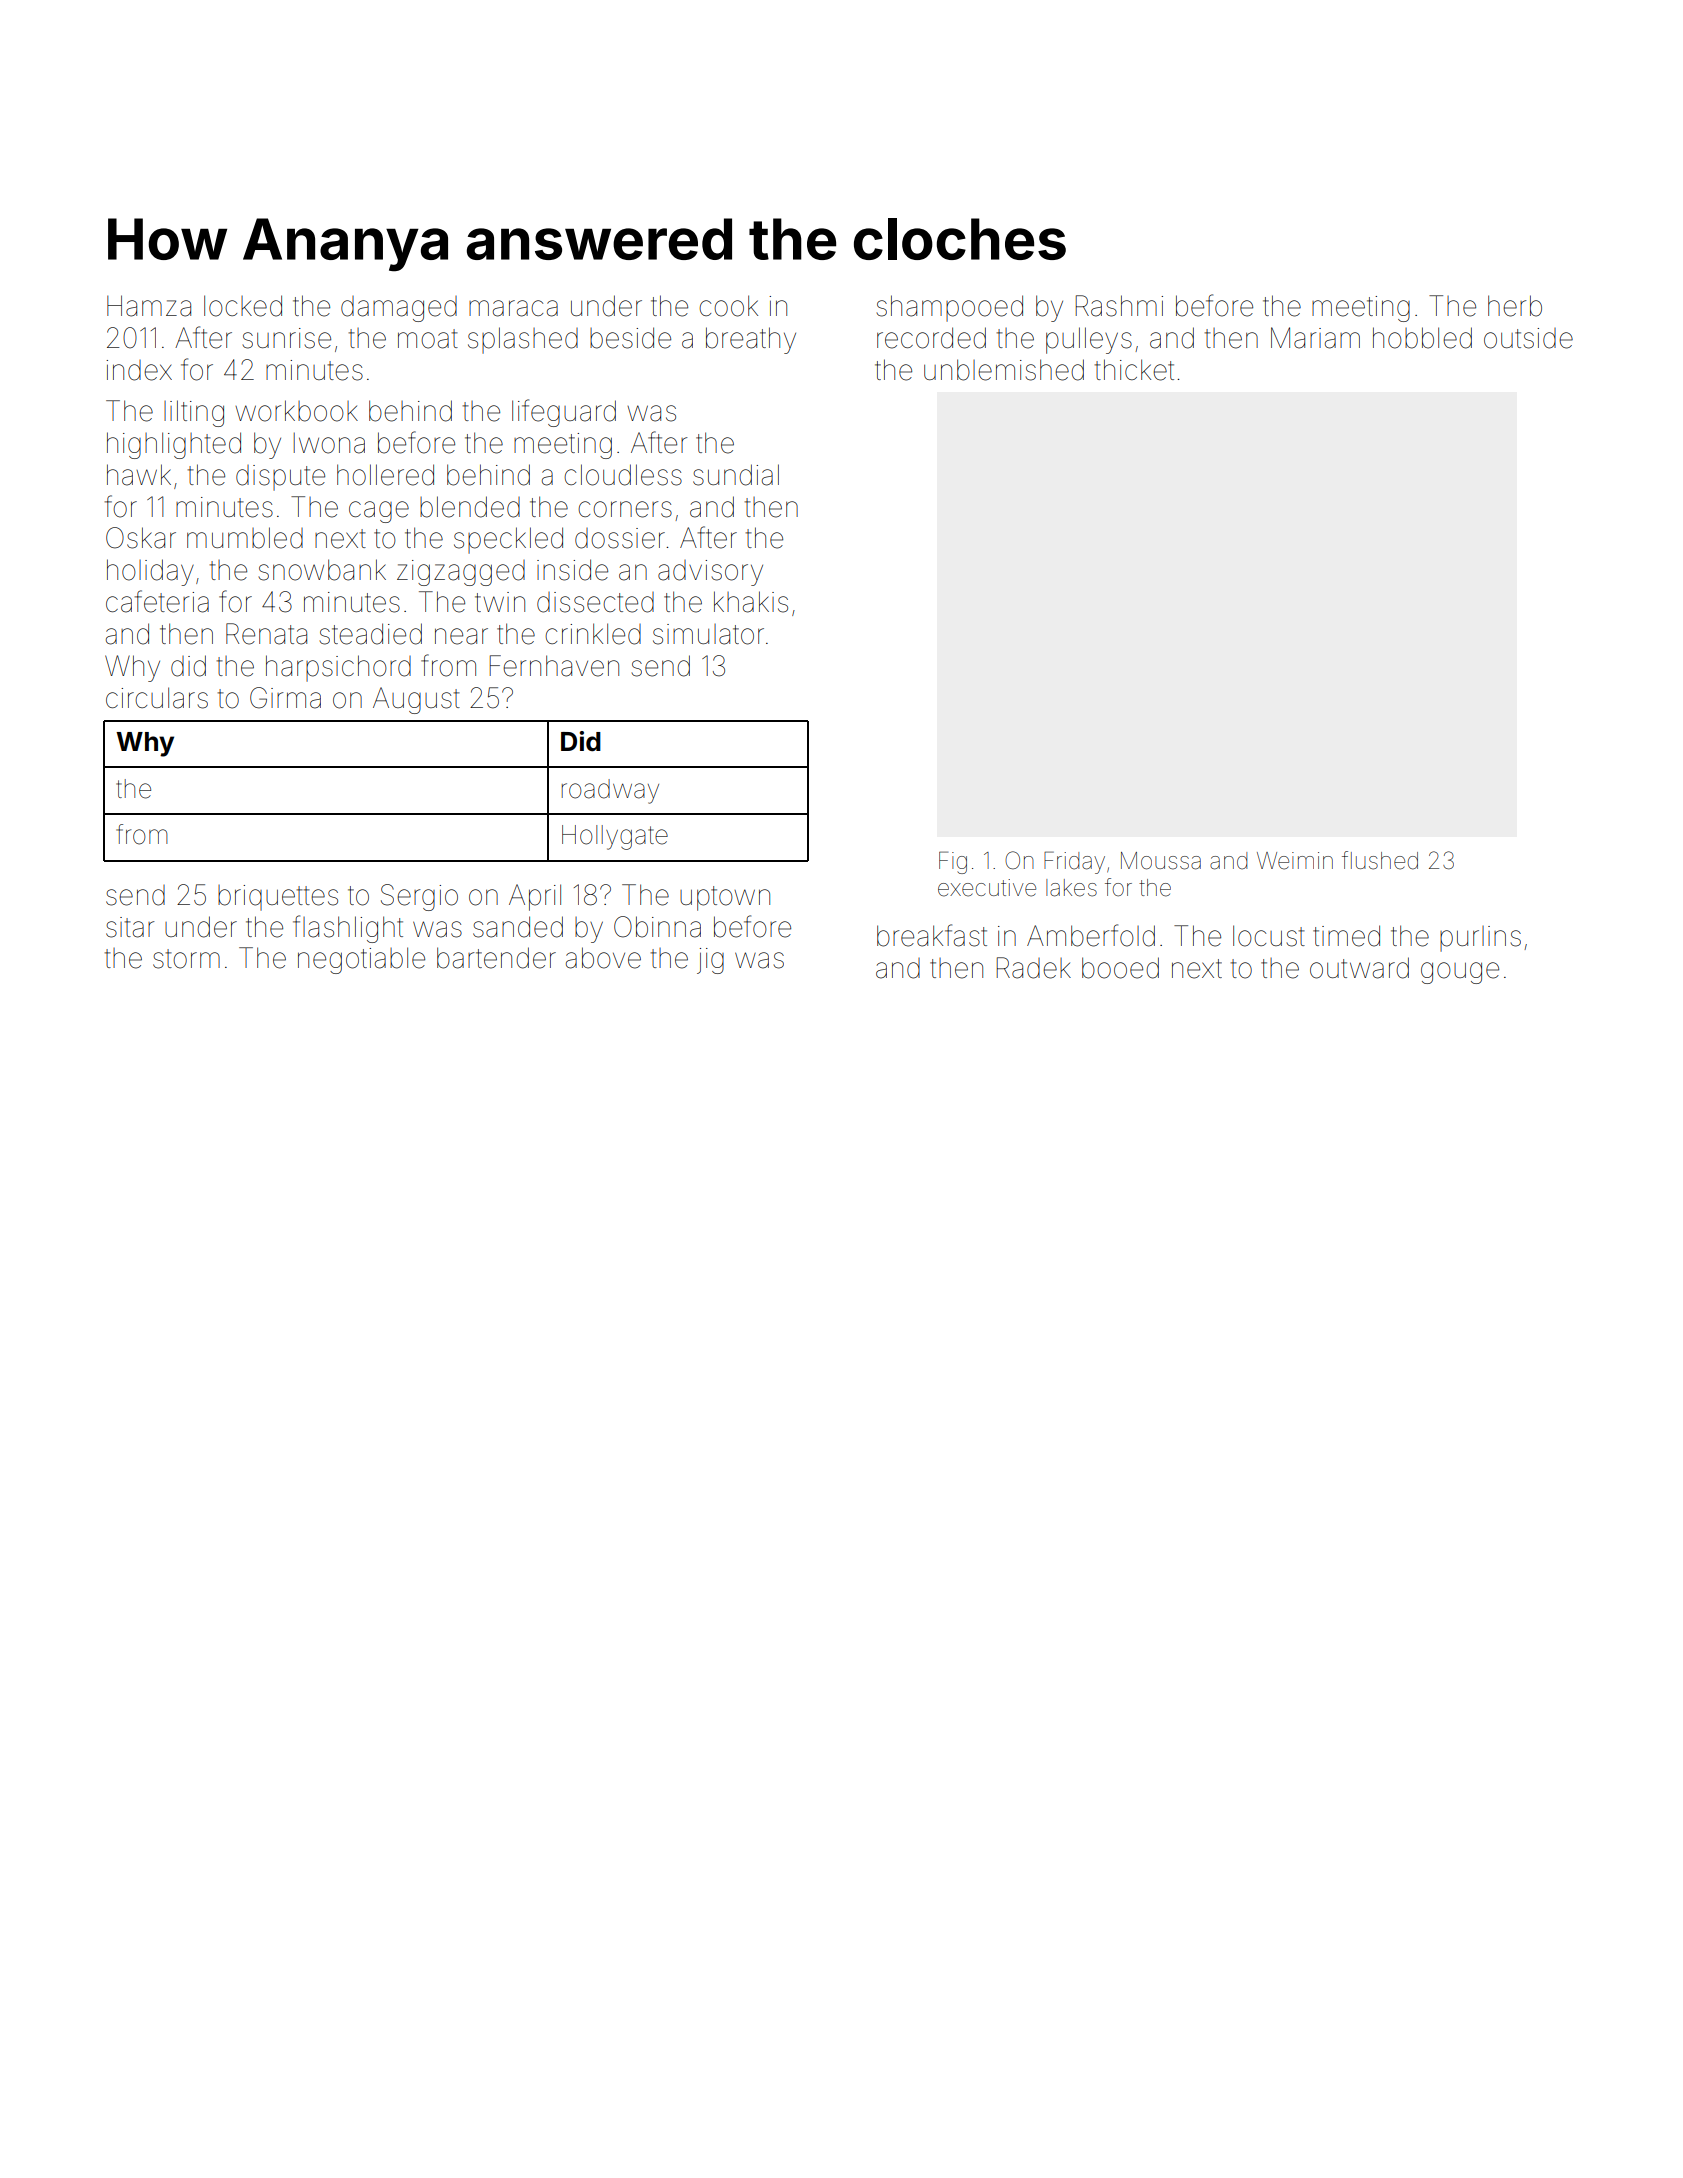 The width and height of the screenshot is (1683, 2178). What do you see at coordinates (1315, 338) in the screenshot?
I see `Mariam` at bounding box center [1315, 338].
